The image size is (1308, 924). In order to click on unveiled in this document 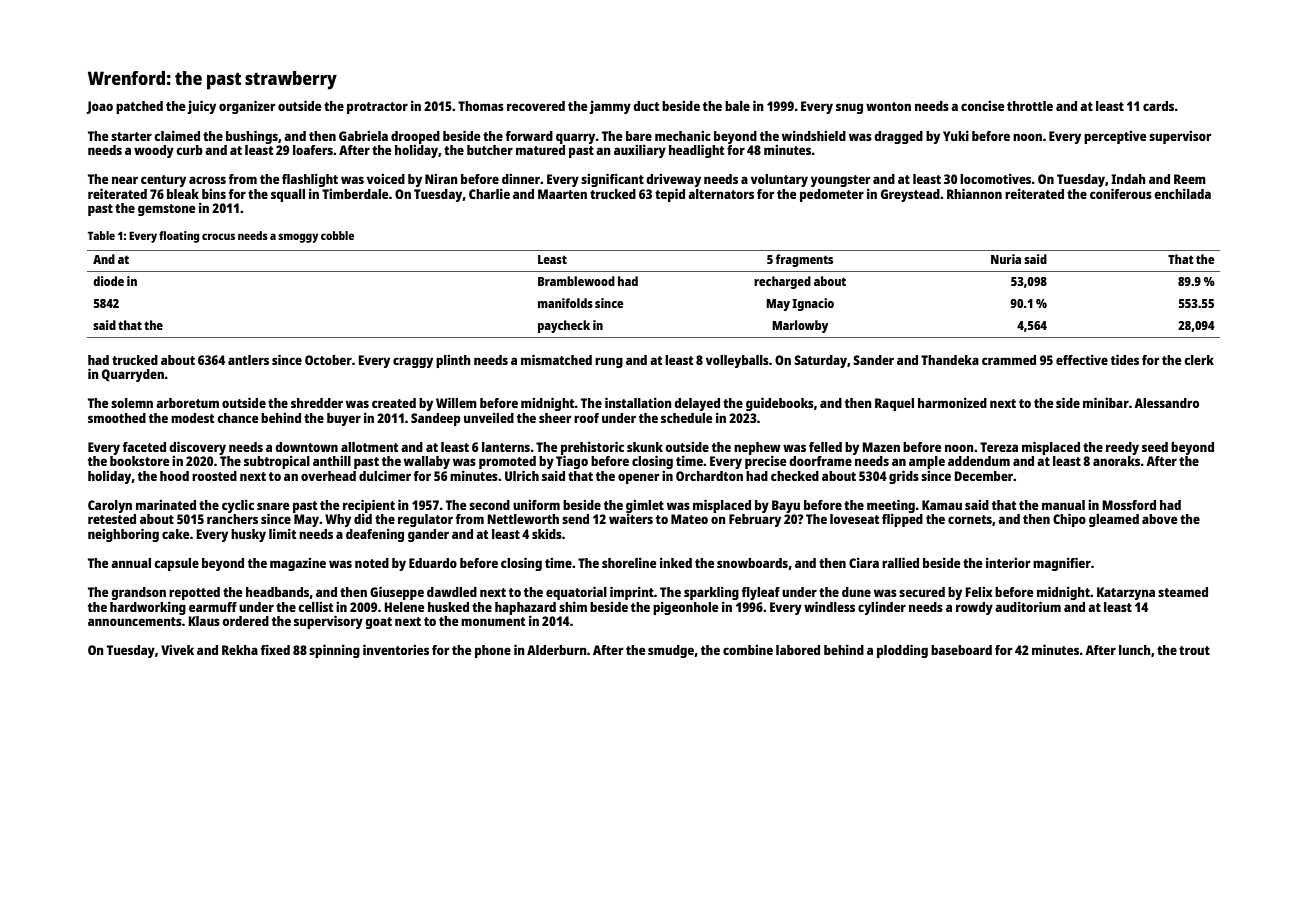, I will do `click(489, 418)`.
